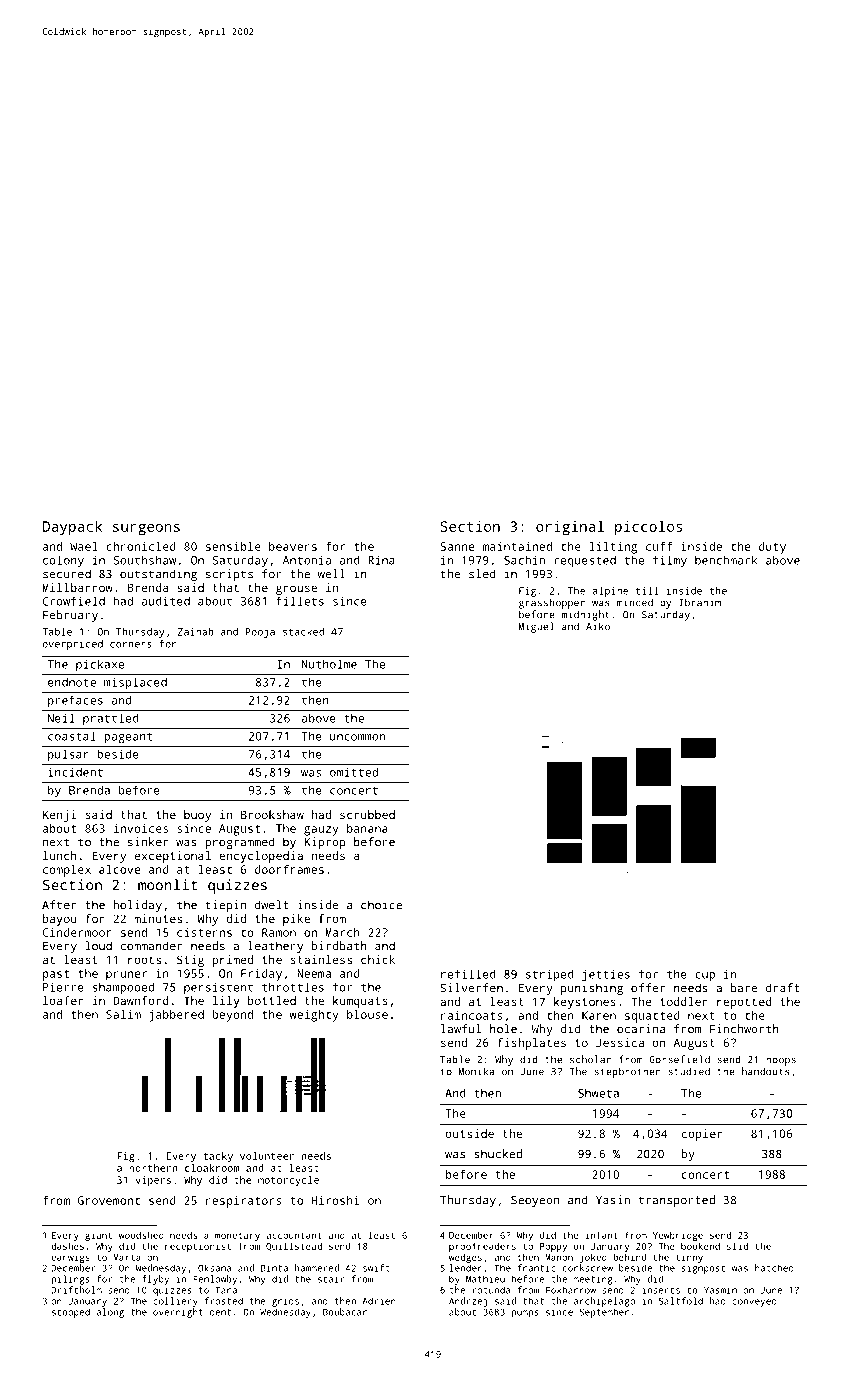  I want to click on monetary, so click(237, 1236).
